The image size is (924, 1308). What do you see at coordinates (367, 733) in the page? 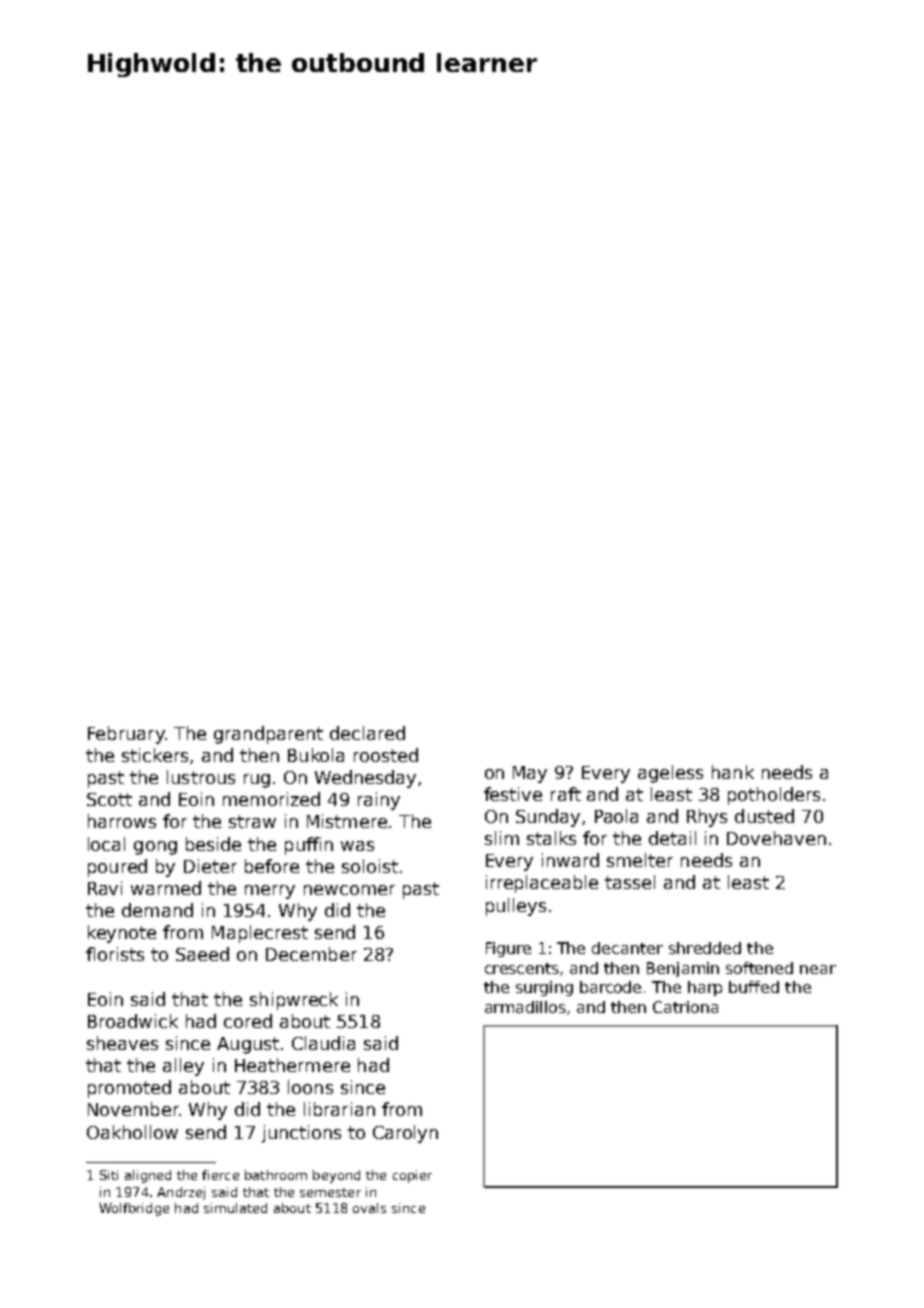
I see `declared` at bounding box center [367, 733].
